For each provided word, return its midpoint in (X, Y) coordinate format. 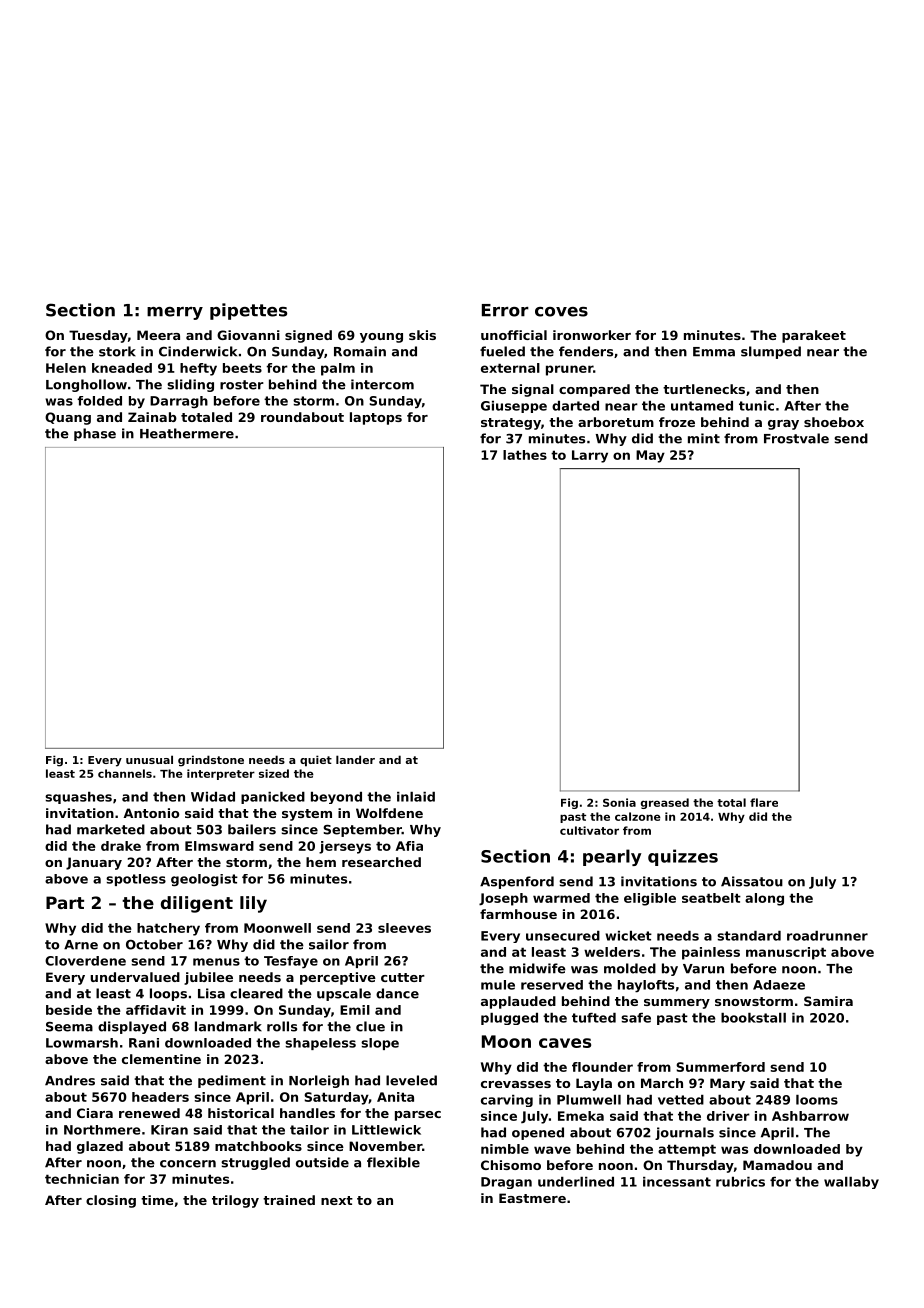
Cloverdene (85, 961)
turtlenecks (704, 389)
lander (355, 759)
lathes (525, 455)
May (650, 456)
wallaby (851, 1183)
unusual (149, 759)
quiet (316, 761)
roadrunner (827, 936)
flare (764, 802)
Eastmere (532, 1198)
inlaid (416, 797)
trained (289, 1200)
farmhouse (518, 914)
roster (242, 385)
